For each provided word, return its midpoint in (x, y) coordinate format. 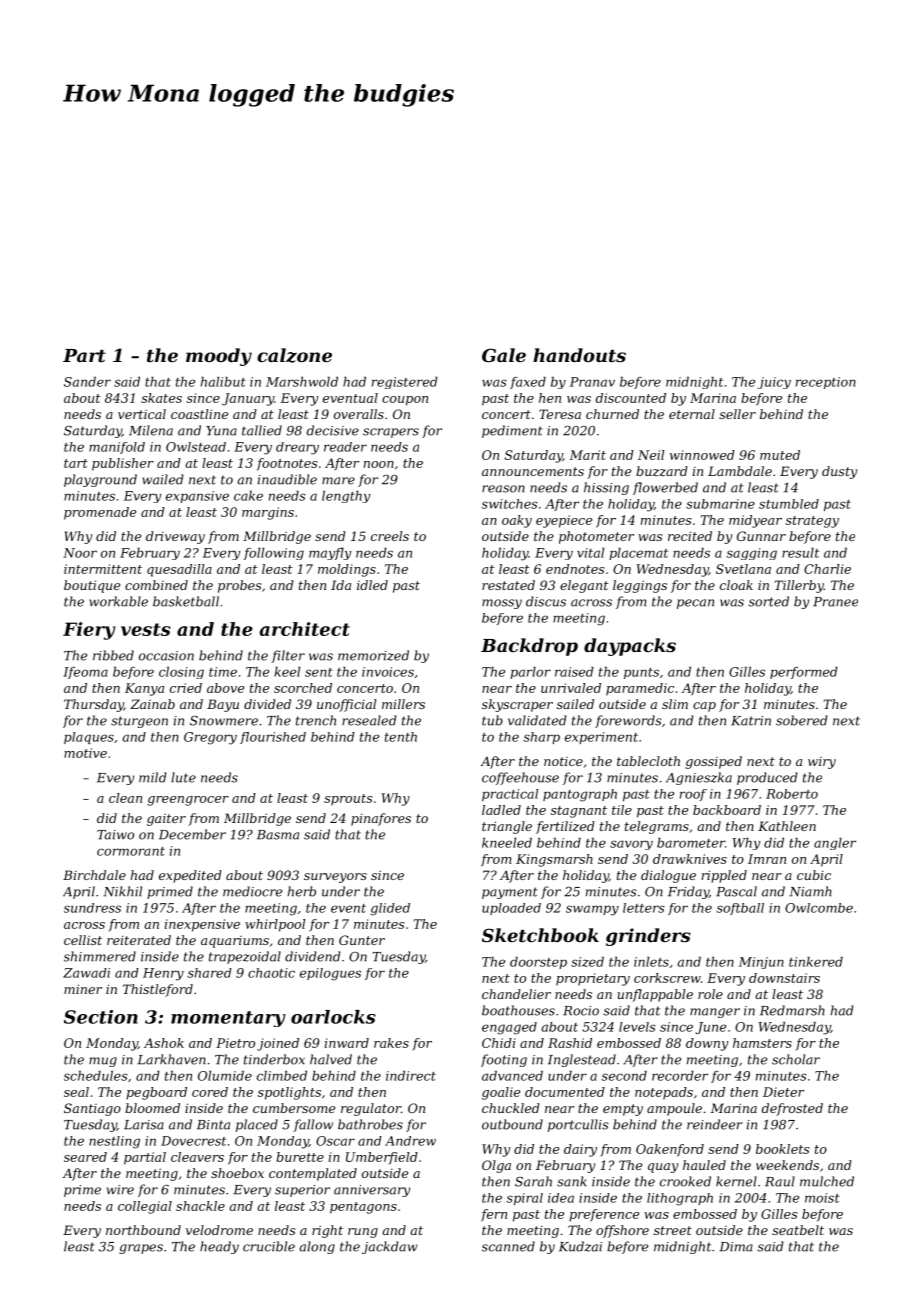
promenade (100, 513)
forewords (628, 721)
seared (85, 1157)
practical (510, 795)
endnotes (575, 569)
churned (612, 414)
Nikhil (122, 891)
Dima (736, 1247)
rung (363, 1233)
